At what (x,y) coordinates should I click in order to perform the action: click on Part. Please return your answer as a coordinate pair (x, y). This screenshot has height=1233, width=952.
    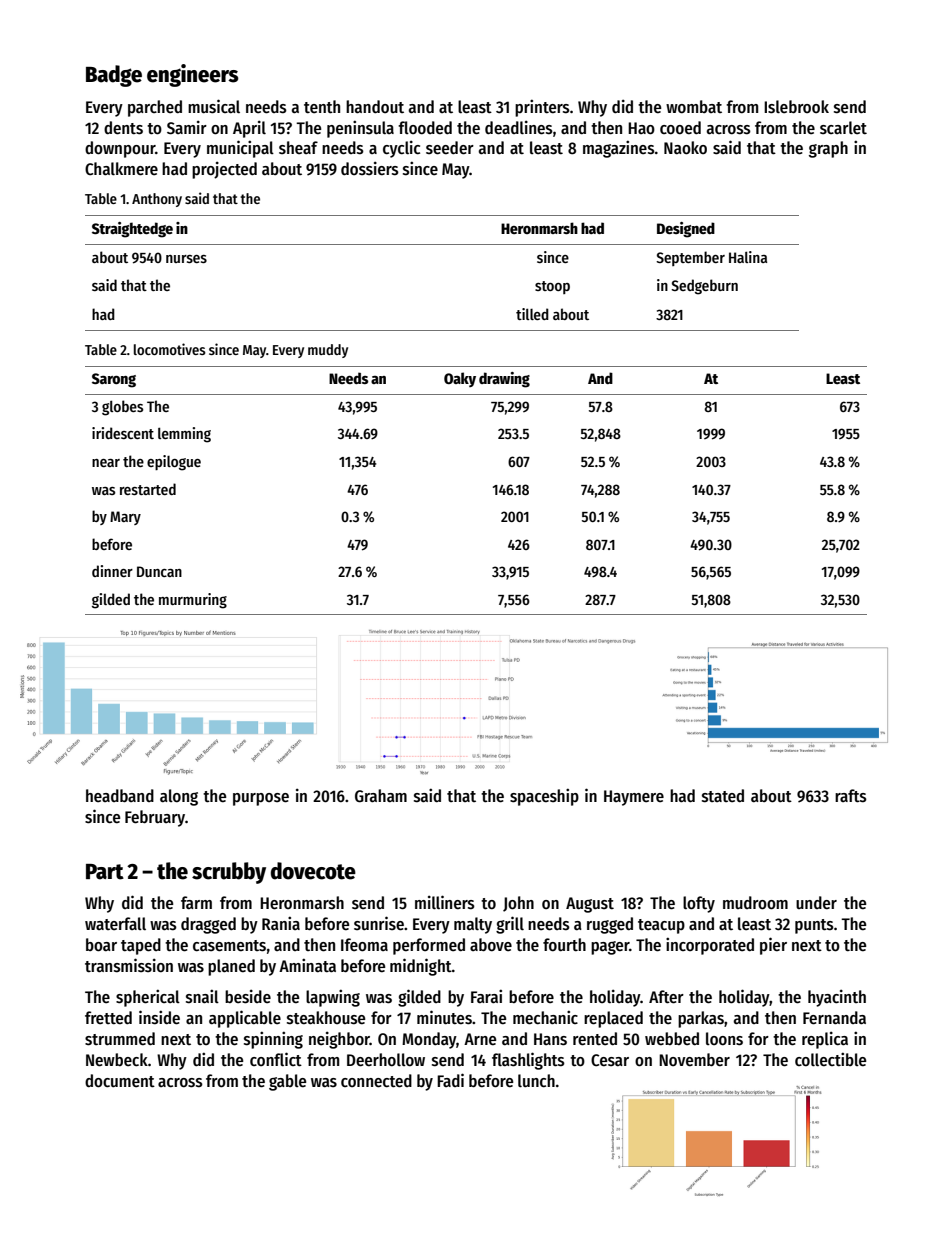
    Looking at the image, I should click on (105, 872).
